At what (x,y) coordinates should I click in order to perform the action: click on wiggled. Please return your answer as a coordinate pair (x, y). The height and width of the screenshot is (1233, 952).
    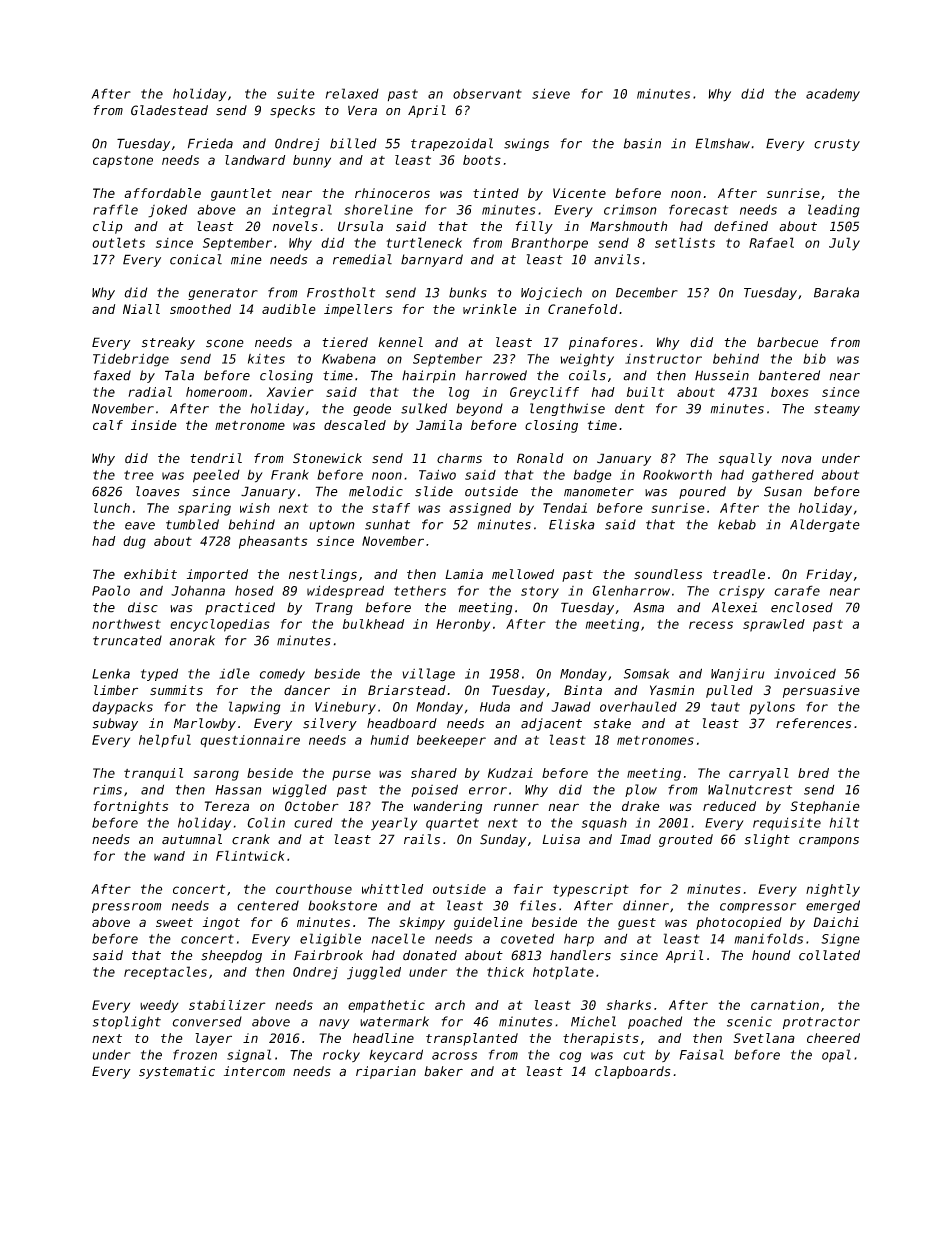
    Looking at the image, I should click on (300, 790).
